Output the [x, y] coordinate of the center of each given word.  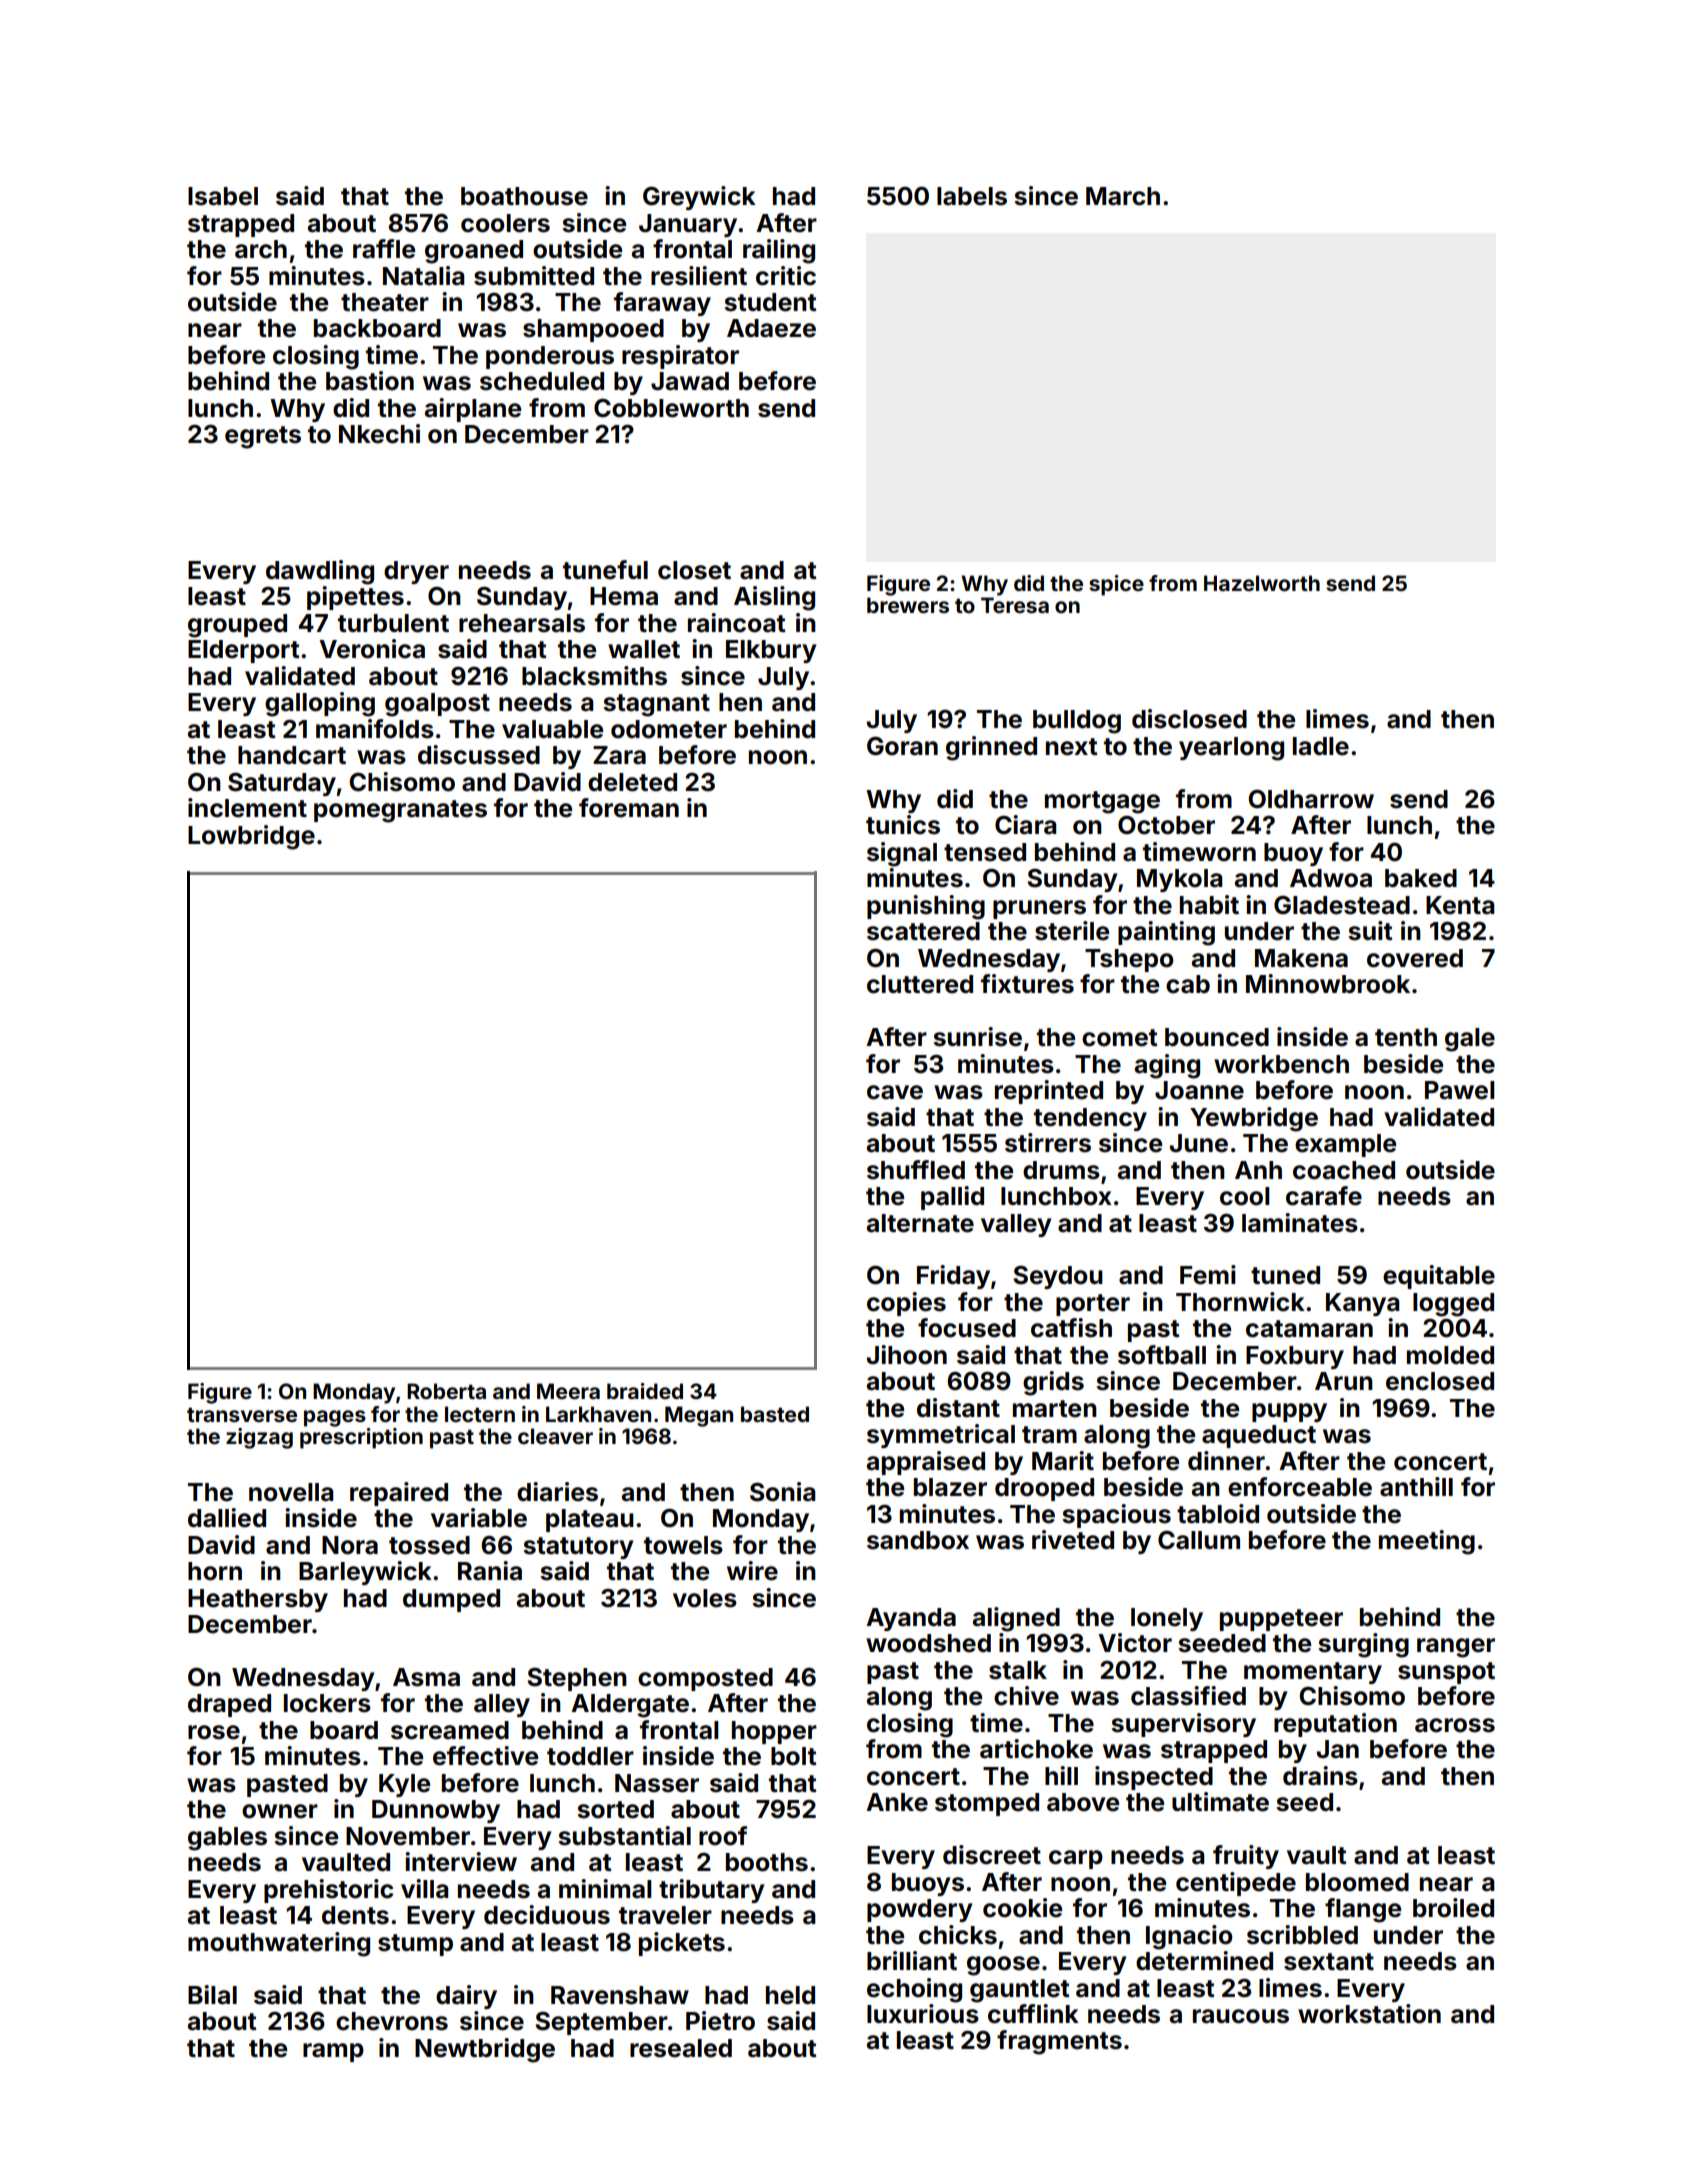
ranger [1456, 1648]
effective [485, 1756]
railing [779, 251]
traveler [665, 1915]
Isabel [223, 196]
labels [972, 196]
